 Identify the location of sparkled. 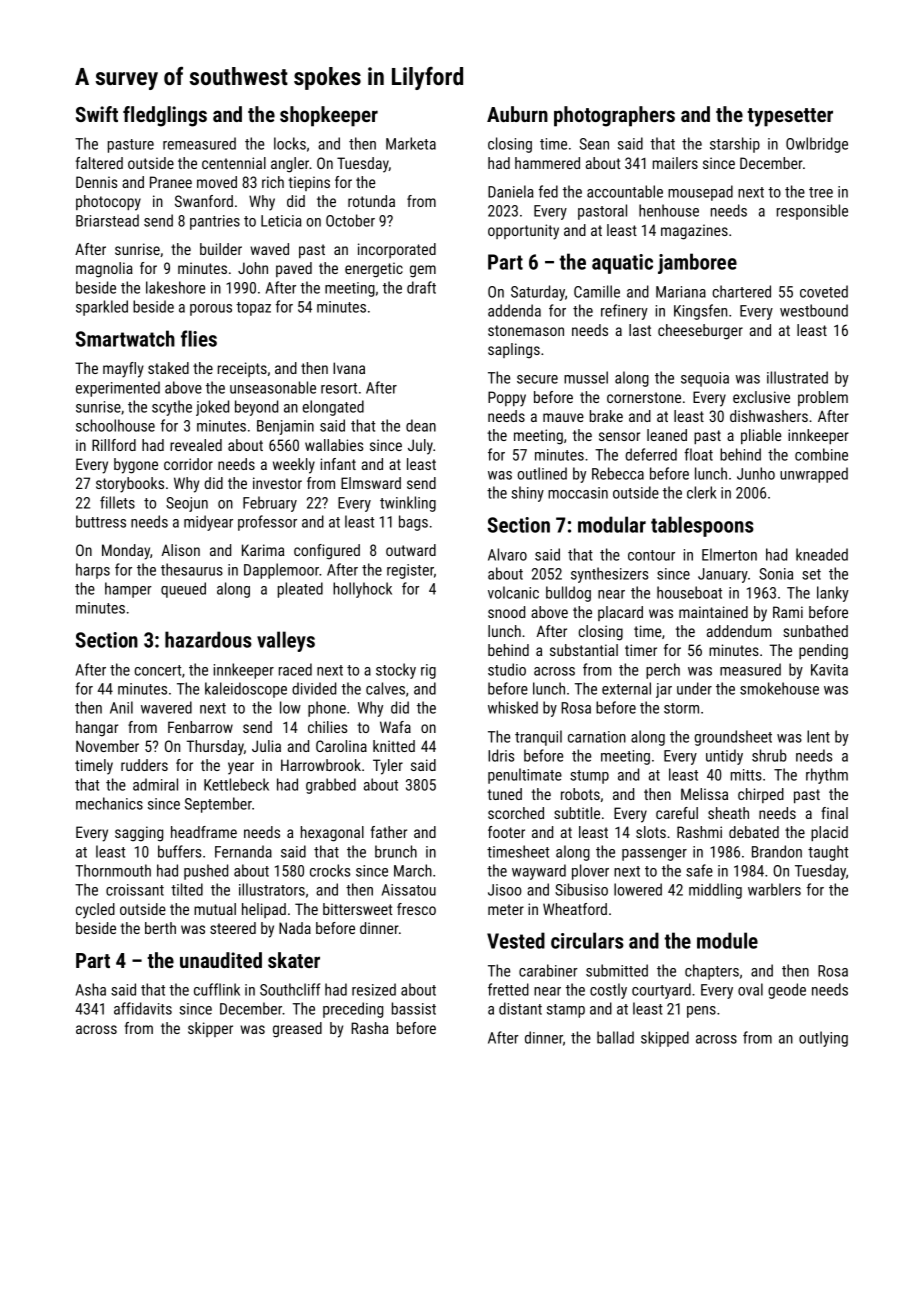
(102, 308).
